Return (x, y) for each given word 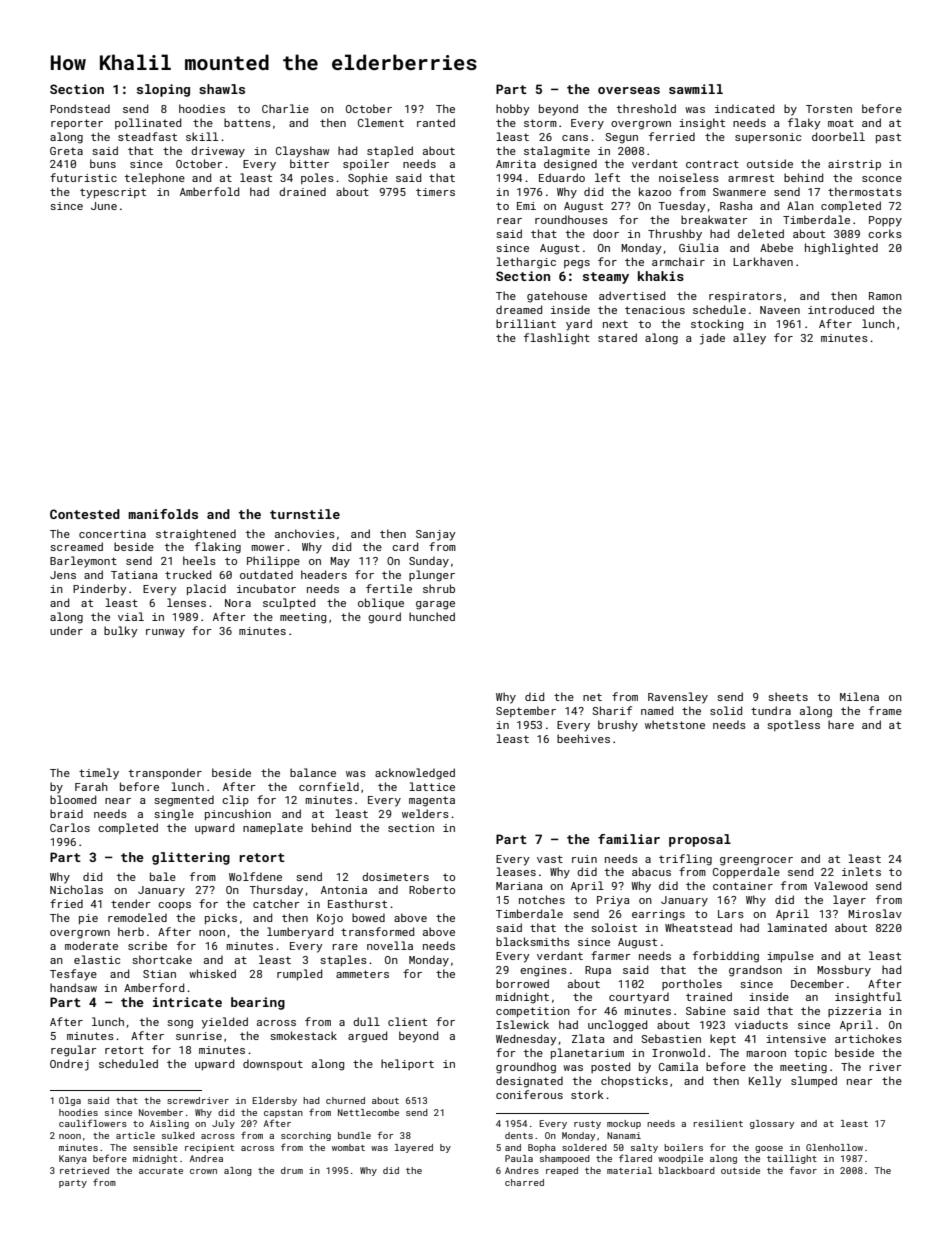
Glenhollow (834, 1147)
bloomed (73, 799)
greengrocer (756, 861)
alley (749, 339)
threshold (646, 108)
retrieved (84, 1170)
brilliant (526, 323)
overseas (629, 90)
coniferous (529, 1094)
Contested (85, 514)
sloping (163, 90)
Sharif (612, 710)
